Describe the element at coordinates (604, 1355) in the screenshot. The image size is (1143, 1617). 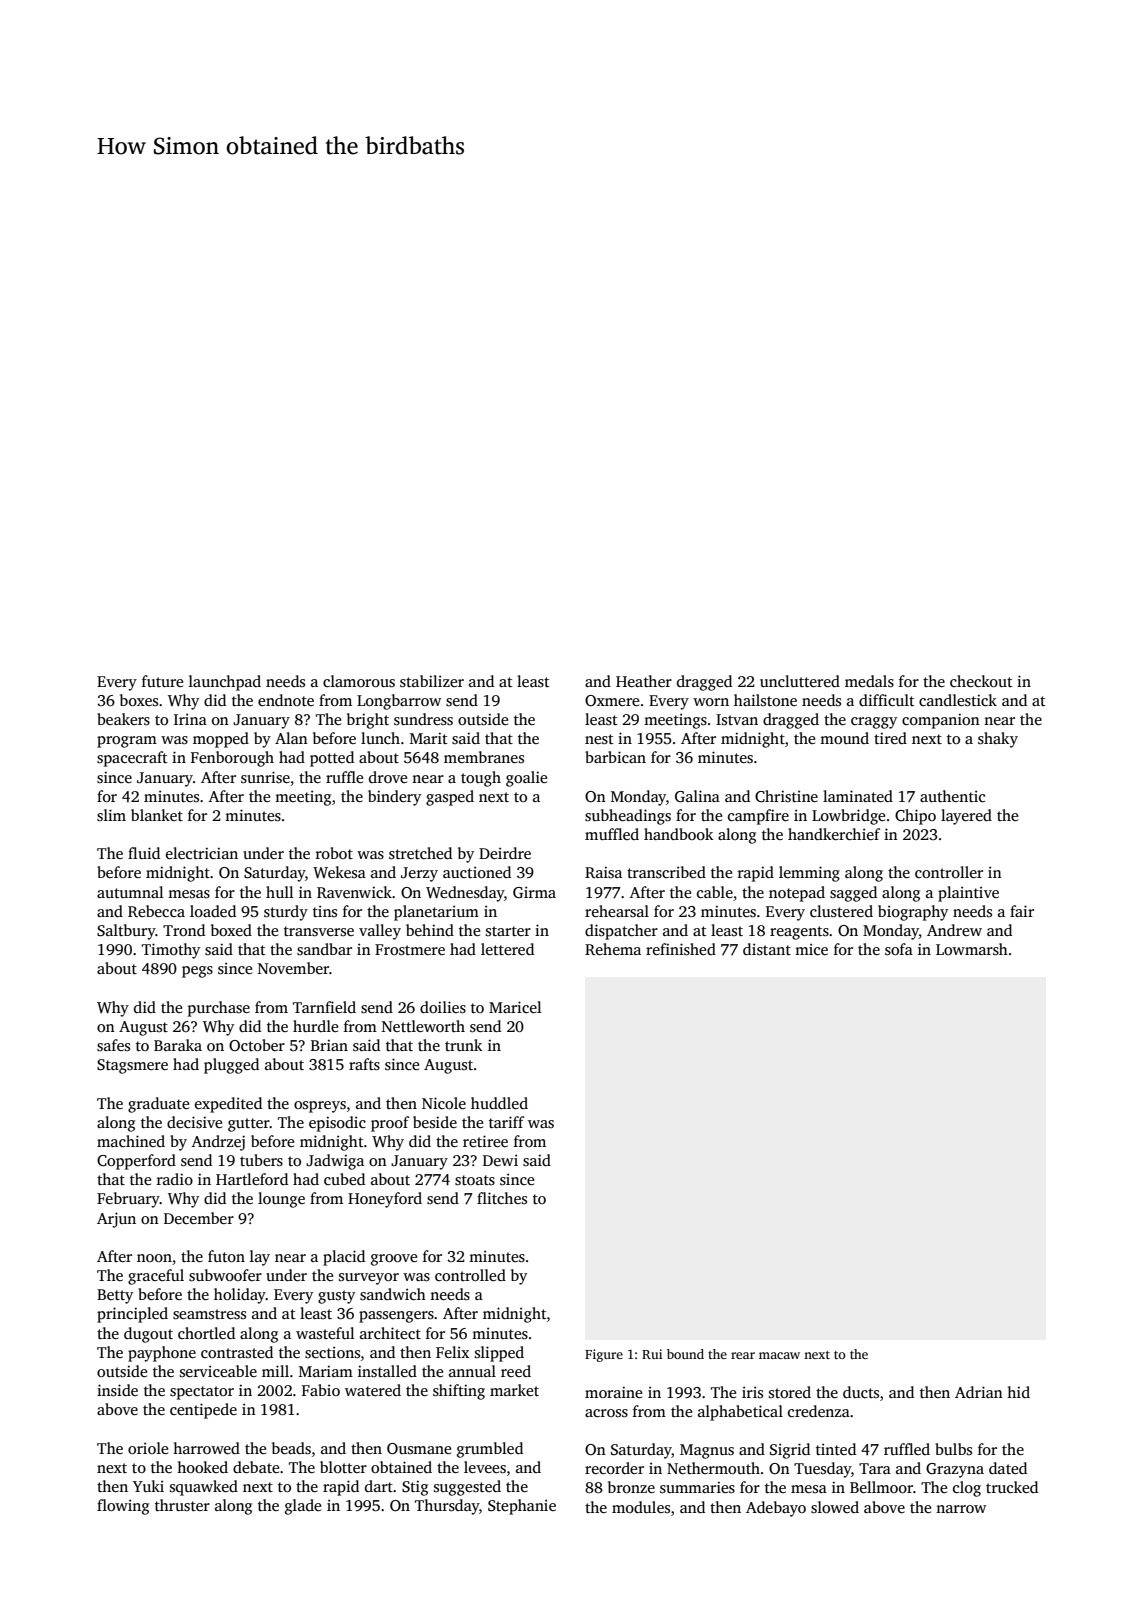
I see `Figure` at that location.
